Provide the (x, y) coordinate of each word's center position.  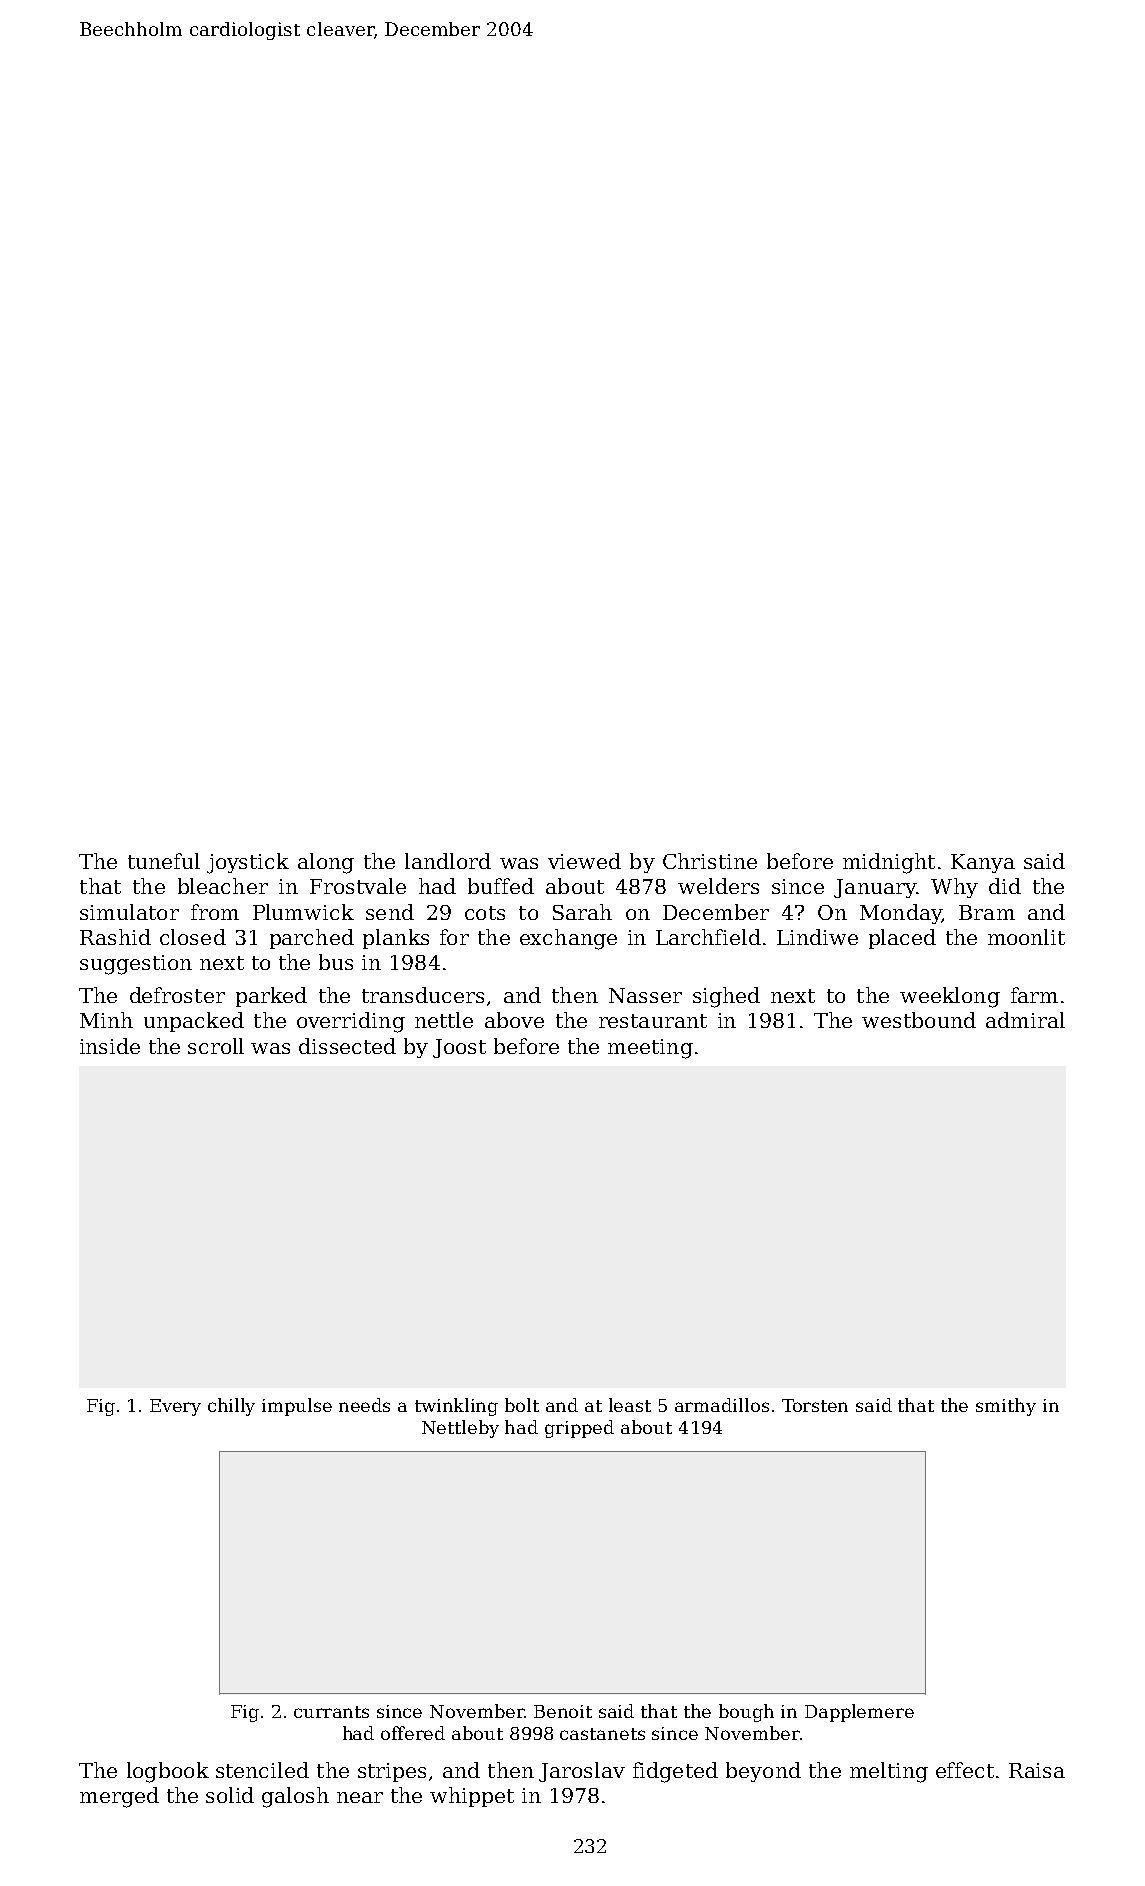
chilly (231, 1407)
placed (902, 939)
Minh (106, 1020)
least (630, 1405)
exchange (568, 939)
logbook (168, 1772)
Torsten (815, 1405)
